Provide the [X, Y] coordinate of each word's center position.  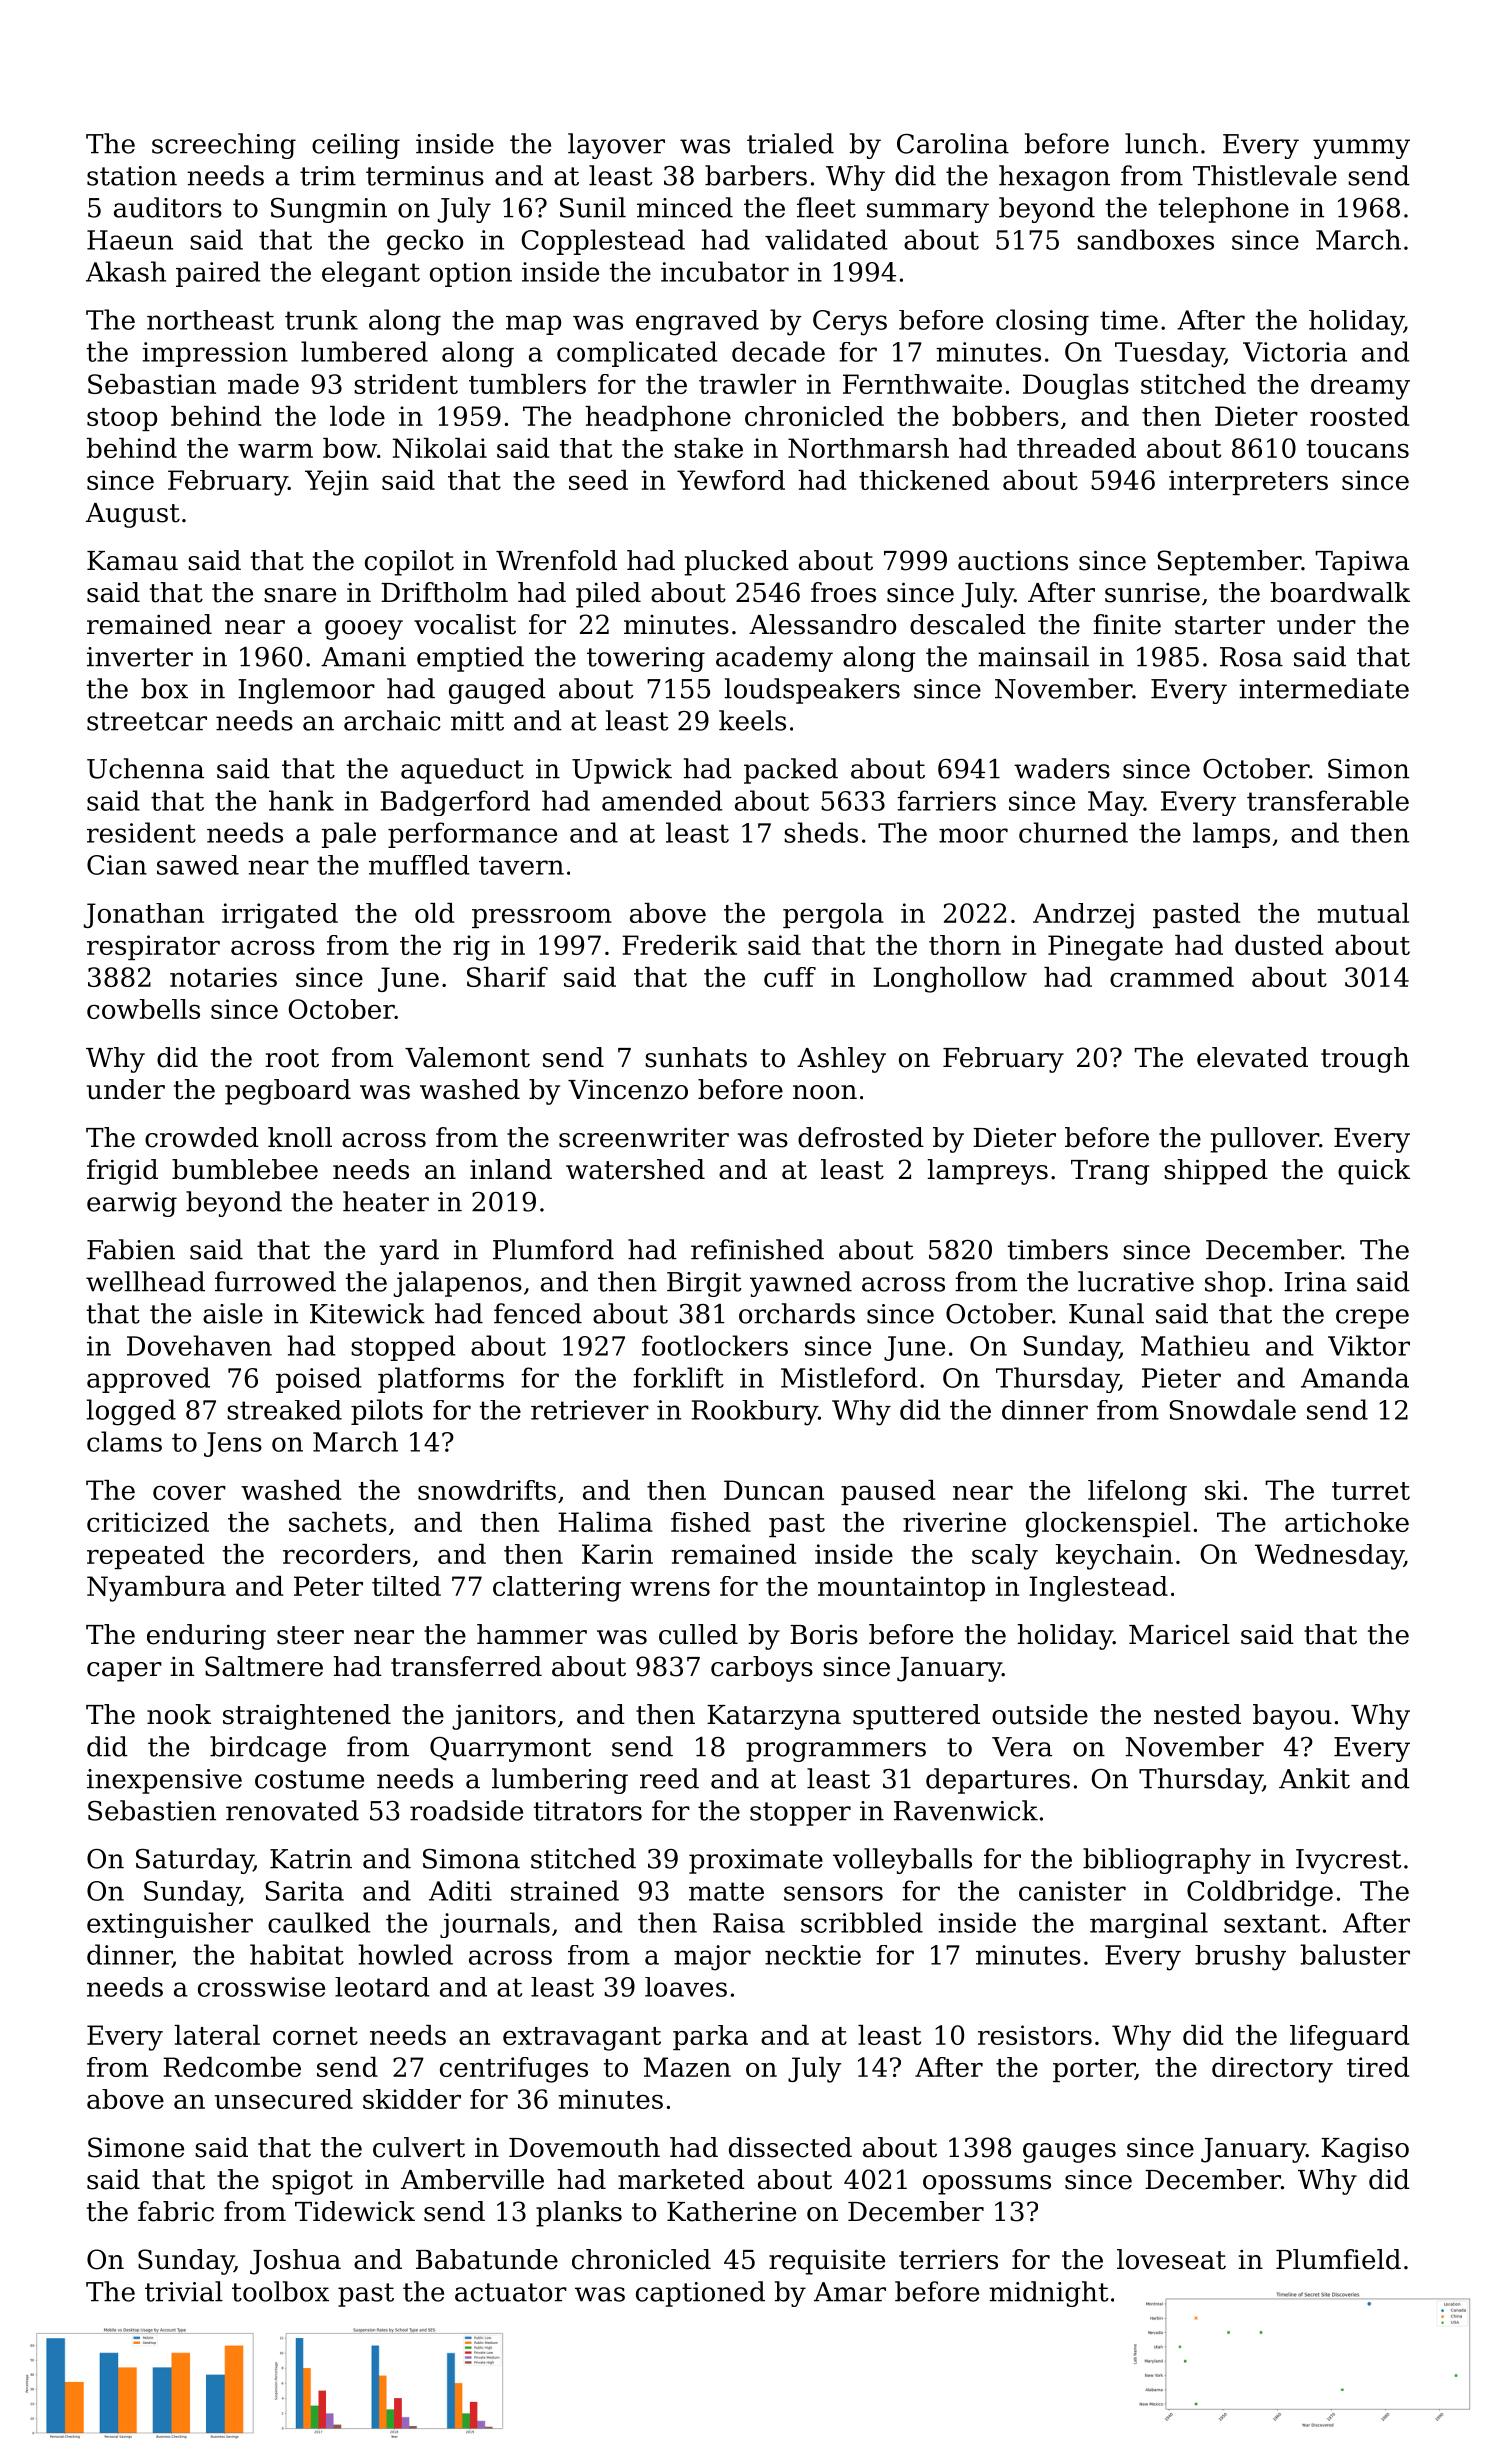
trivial [184, 2291]
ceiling [356, 146]
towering [646, 659]
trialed [790, 143]
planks [579, 2214]
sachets [338, 1522]
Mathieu [1195, 1345]
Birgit [704, 1284]
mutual [1363, 913]
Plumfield [1338, 2259]
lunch [1161, 143]
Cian [117, 865]
